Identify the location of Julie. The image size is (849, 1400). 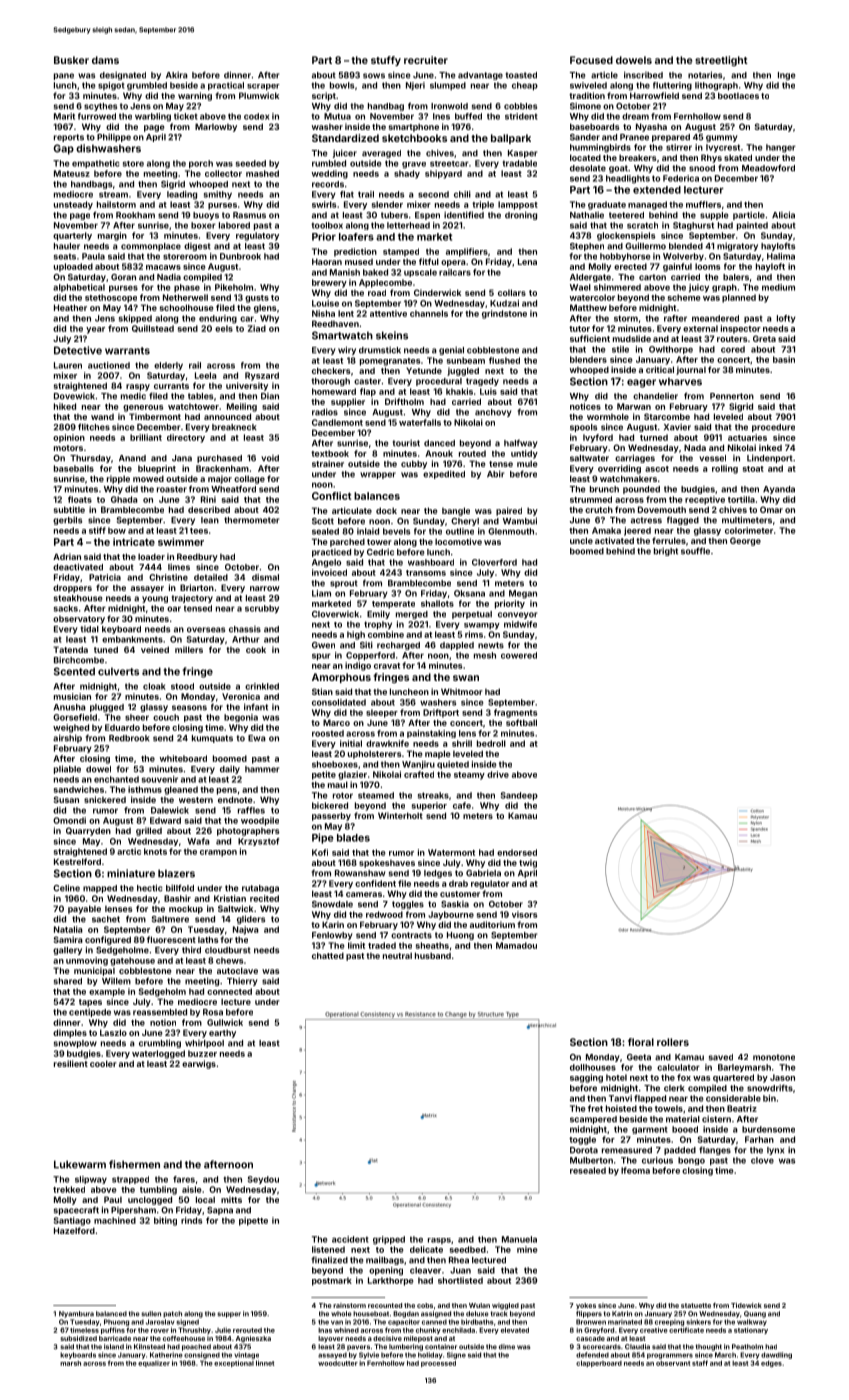
(223, 1330).
